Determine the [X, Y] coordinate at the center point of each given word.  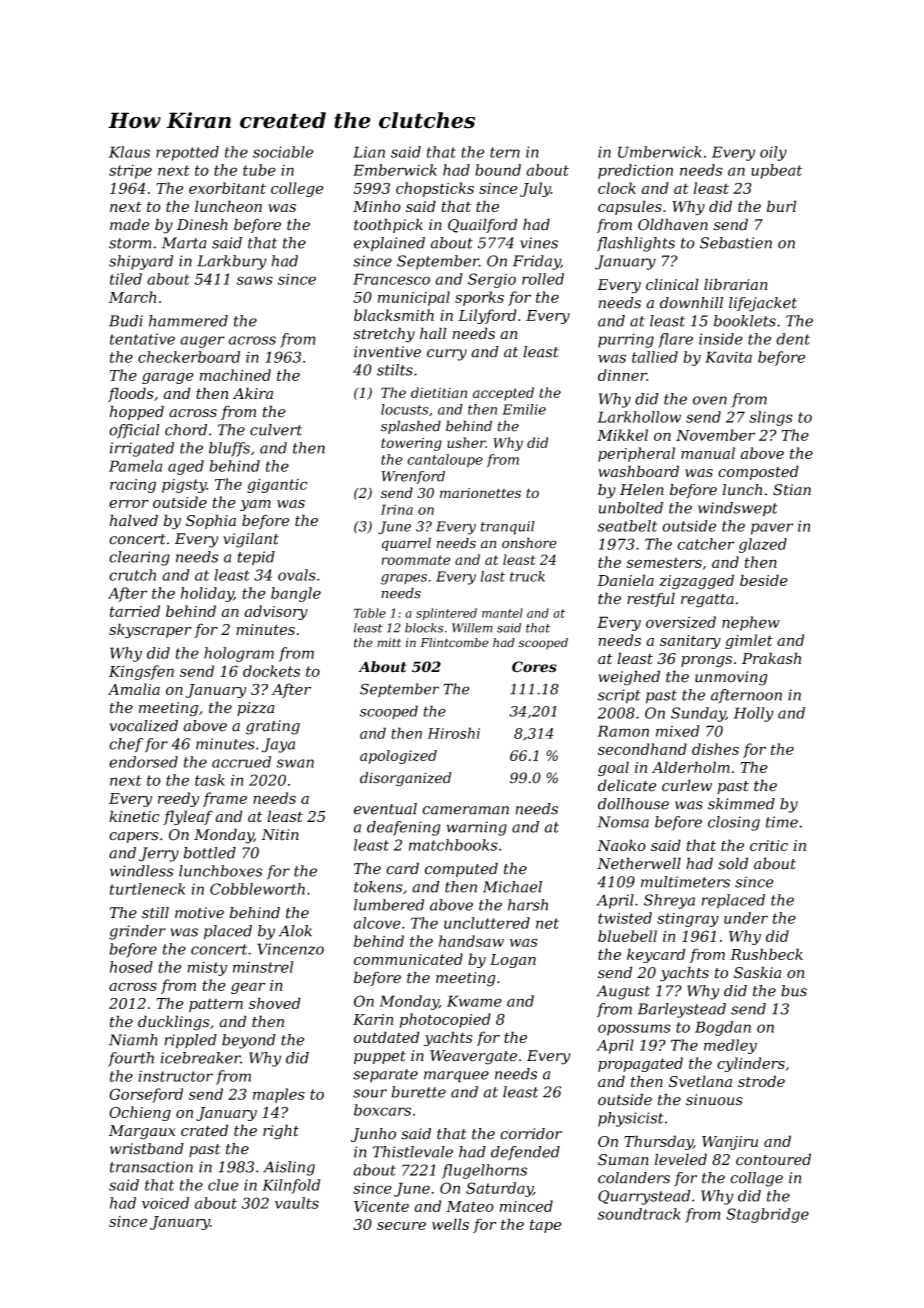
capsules [630, 207]
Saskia [757, 972]
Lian [369, 152]
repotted [187, 153]
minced [526, 1206]
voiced [165, 1203]
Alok [295, 931]
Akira [253, 393]
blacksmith [394, 315]
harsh [528, 905]
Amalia [134, 689]
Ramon [623, 731]
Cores [534, 667]
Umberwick [660, 152]
